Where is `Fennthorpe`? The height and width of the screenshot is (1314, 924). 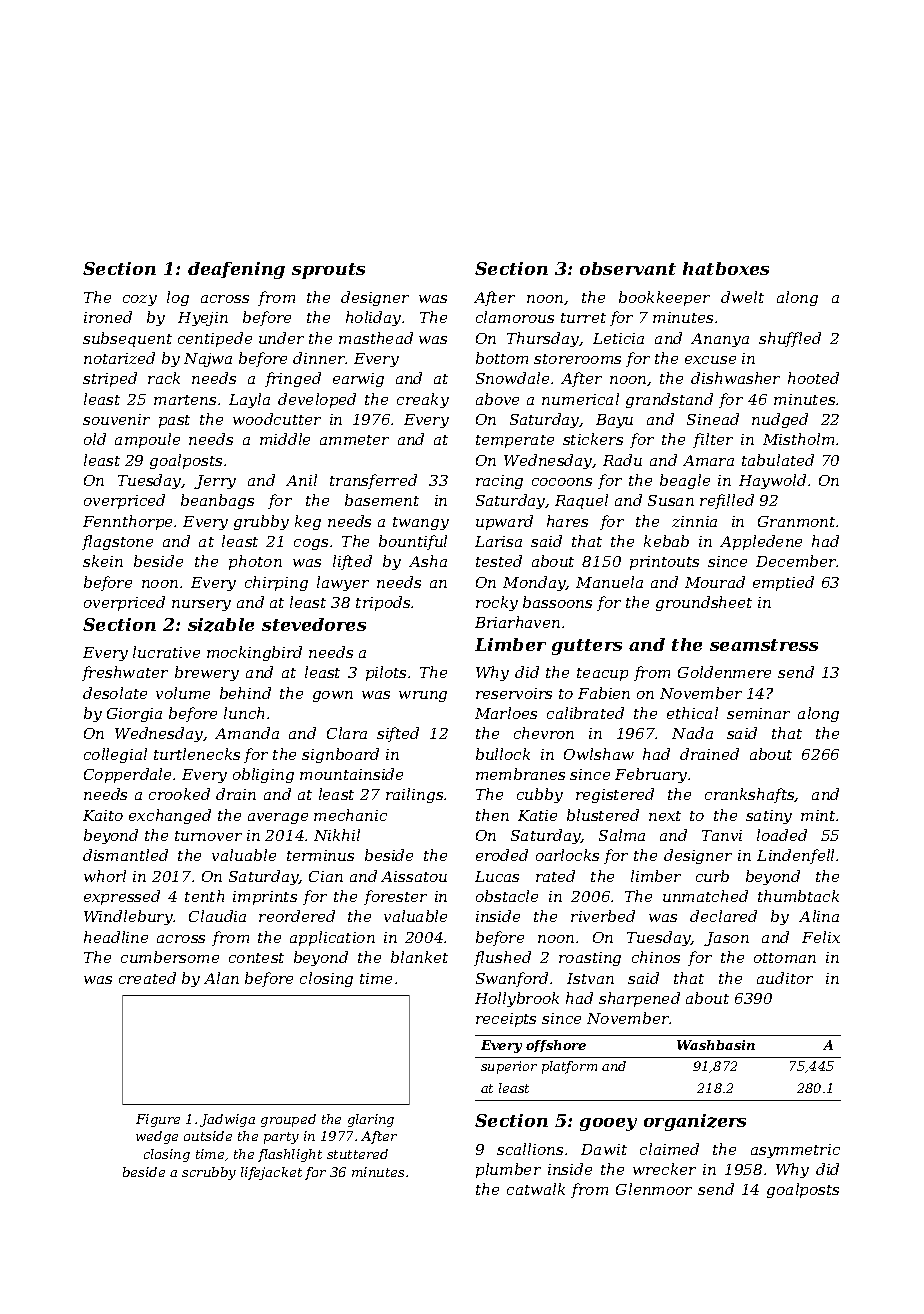 Fennthorpe is located at coordinates (127, 522).
